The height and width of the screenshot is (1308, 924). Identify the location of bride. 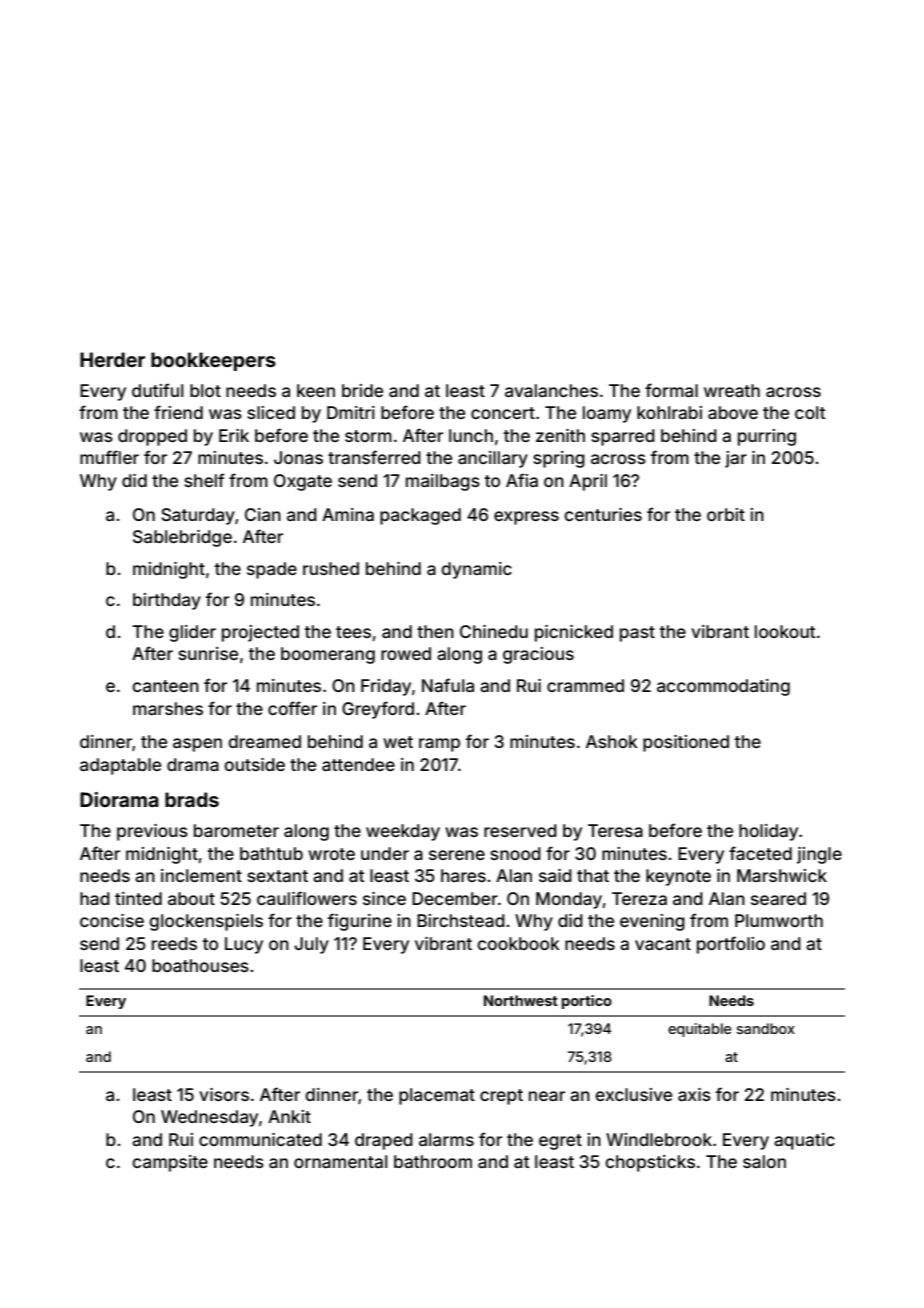
(362, 390).
